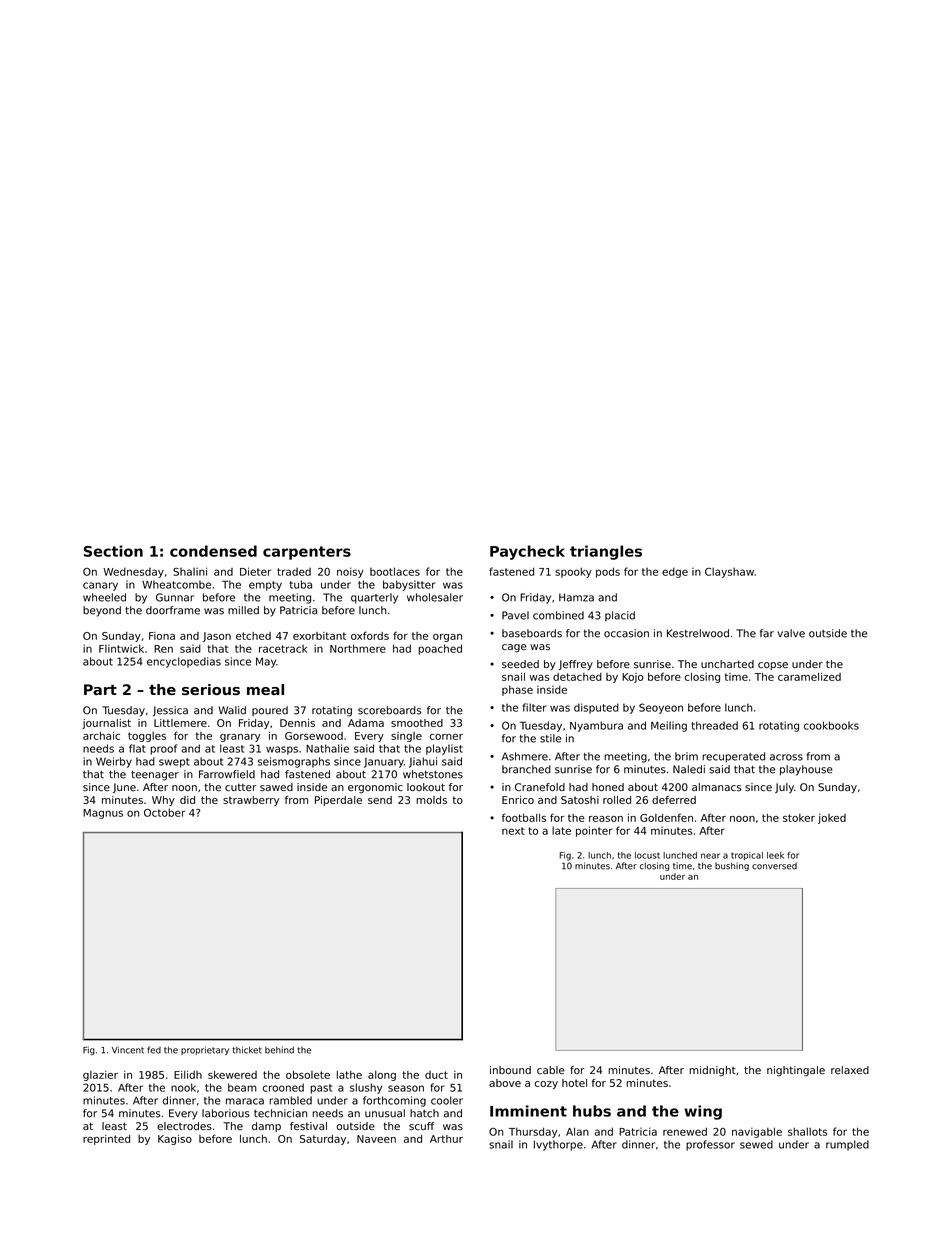 Image resolution: width=952 pixels, height=1233 pixels. I want to click on conversed, so click(774, 866).
